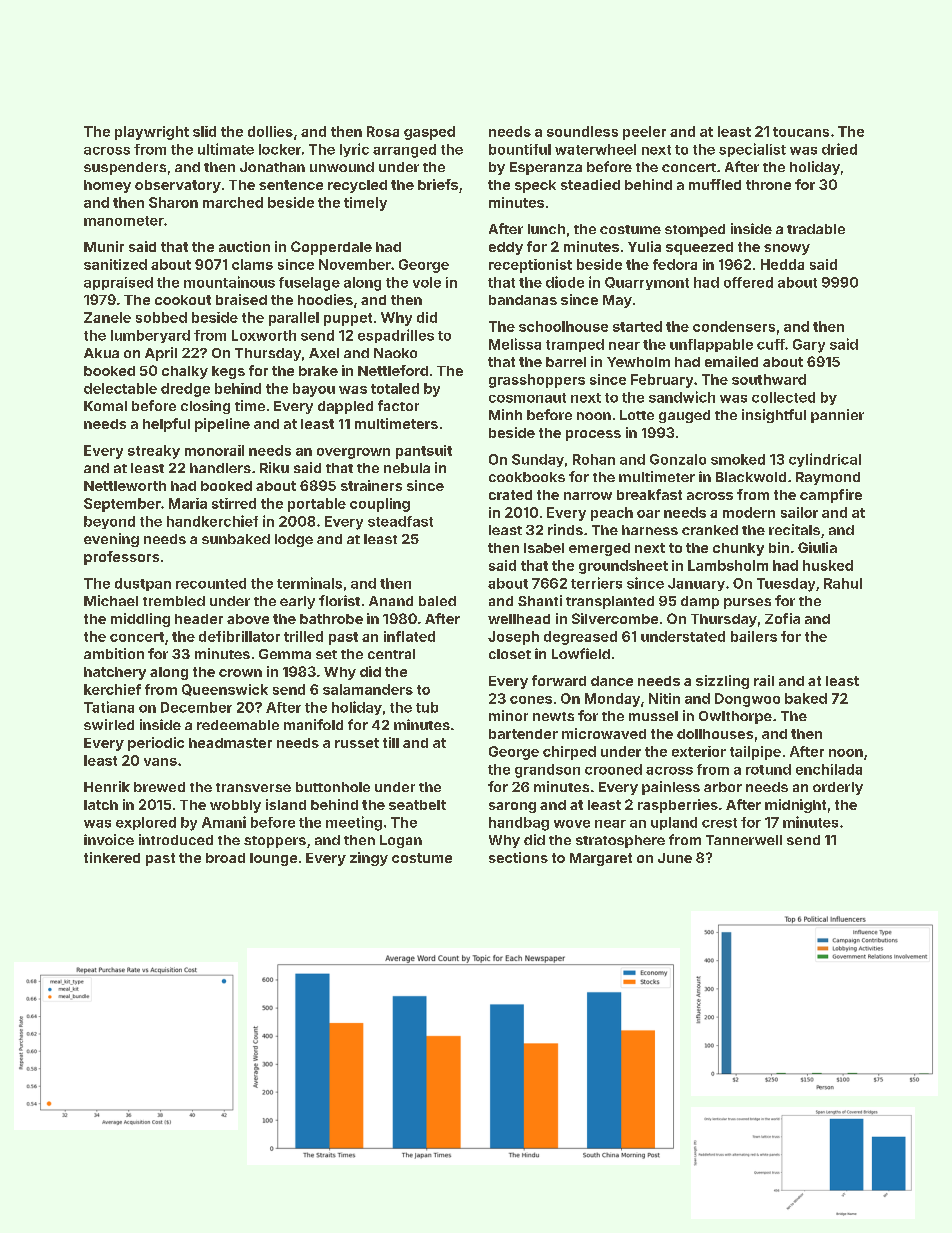 The height and width of the screenshot is (1233, 952). I want to click on dredge, so click(185, 390).
